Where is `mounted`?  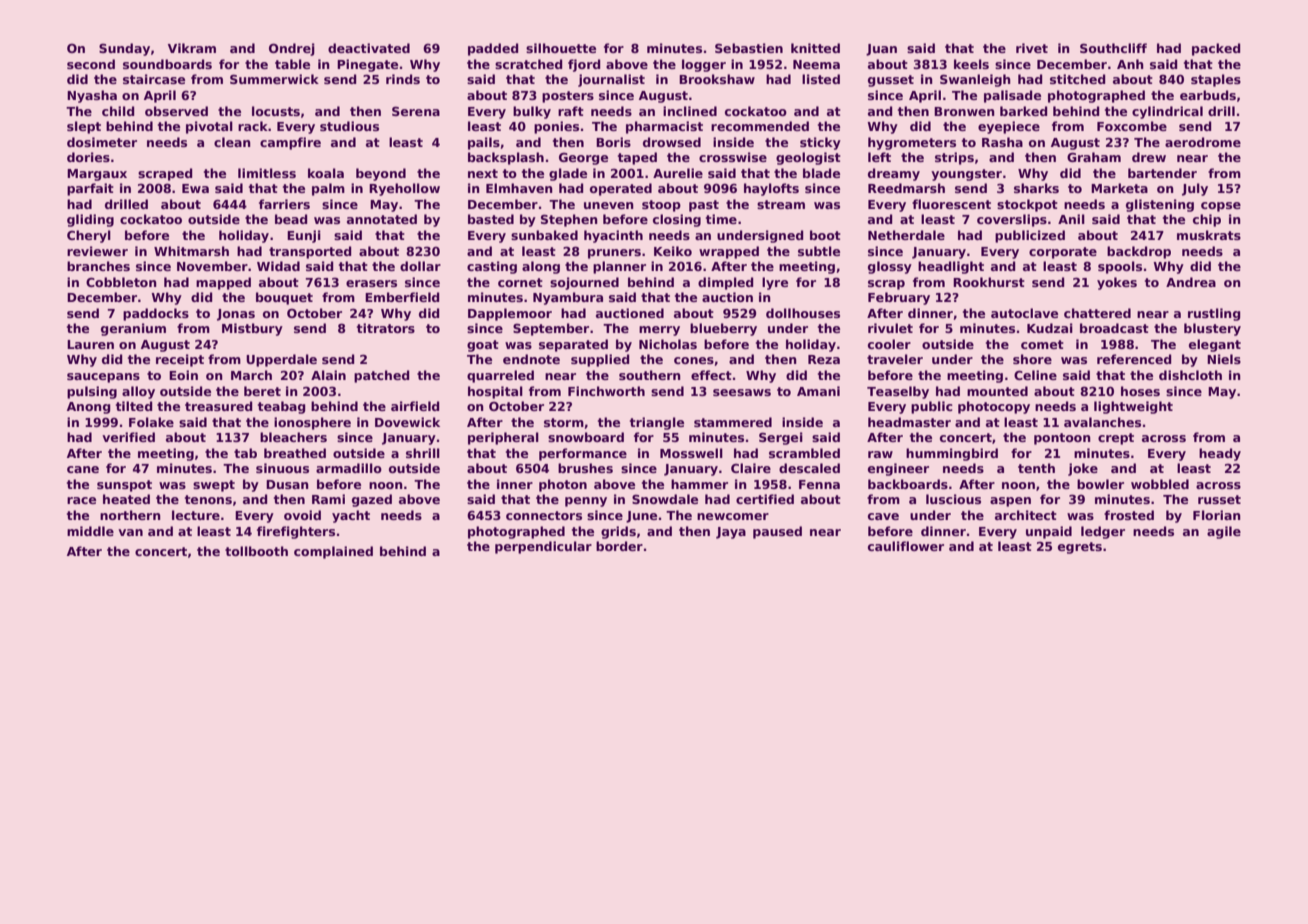 mounted is located at coordinates (997, 391).
